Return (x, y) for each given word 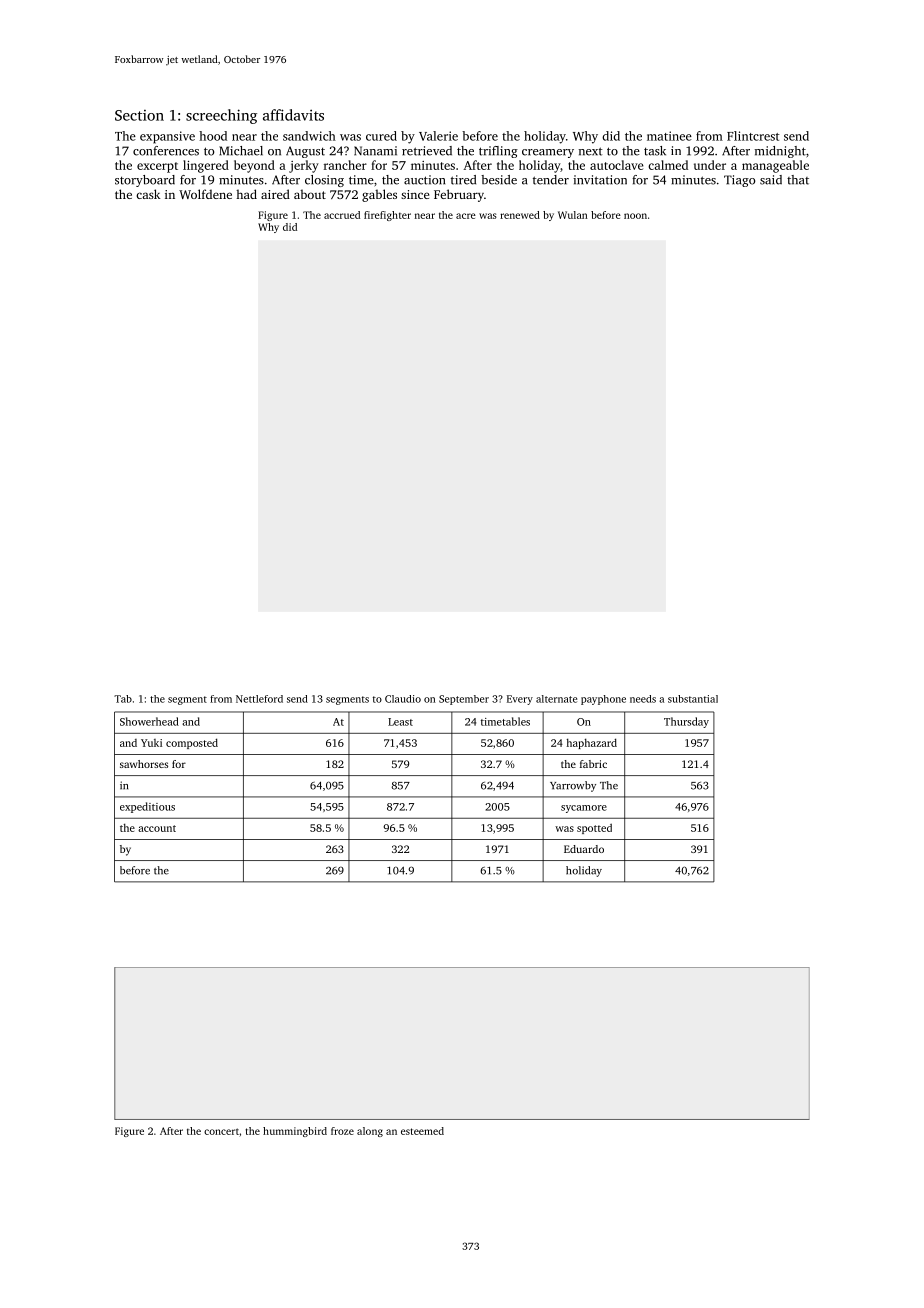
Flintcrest (753, 136)
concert (221, 1131)
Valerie (438, 136)
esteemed (422, 1131)
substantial (693, 699)
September (464, 700)
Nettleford (259, 699)
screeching (221, 116)
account (157, 828)
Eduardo (584, 849)
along (370, 1132)
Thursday (686, 722)
